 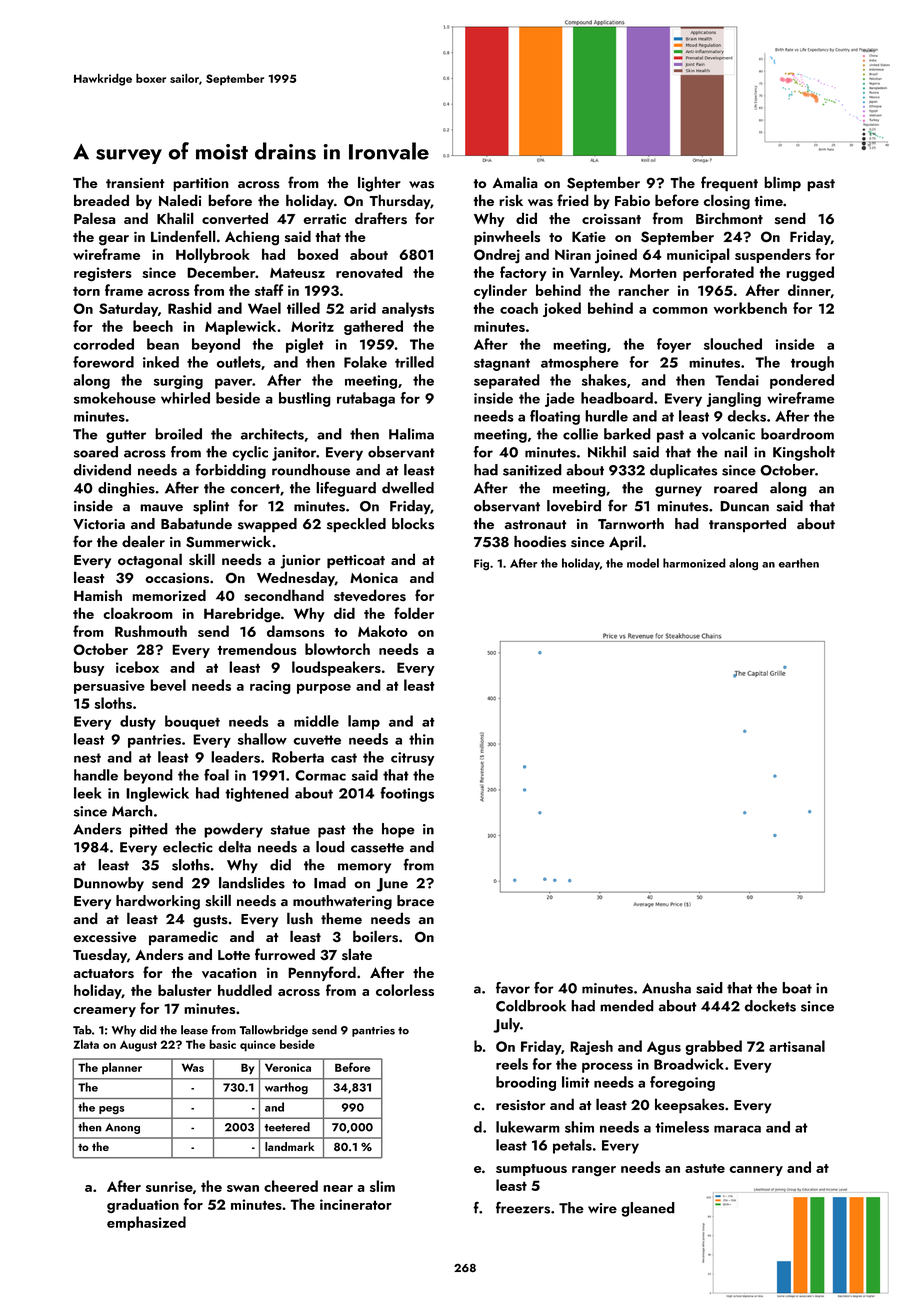 What do you see at coordinates (252, 237) in the image?
I see `Achieng` at bounding box center [252, 237].
